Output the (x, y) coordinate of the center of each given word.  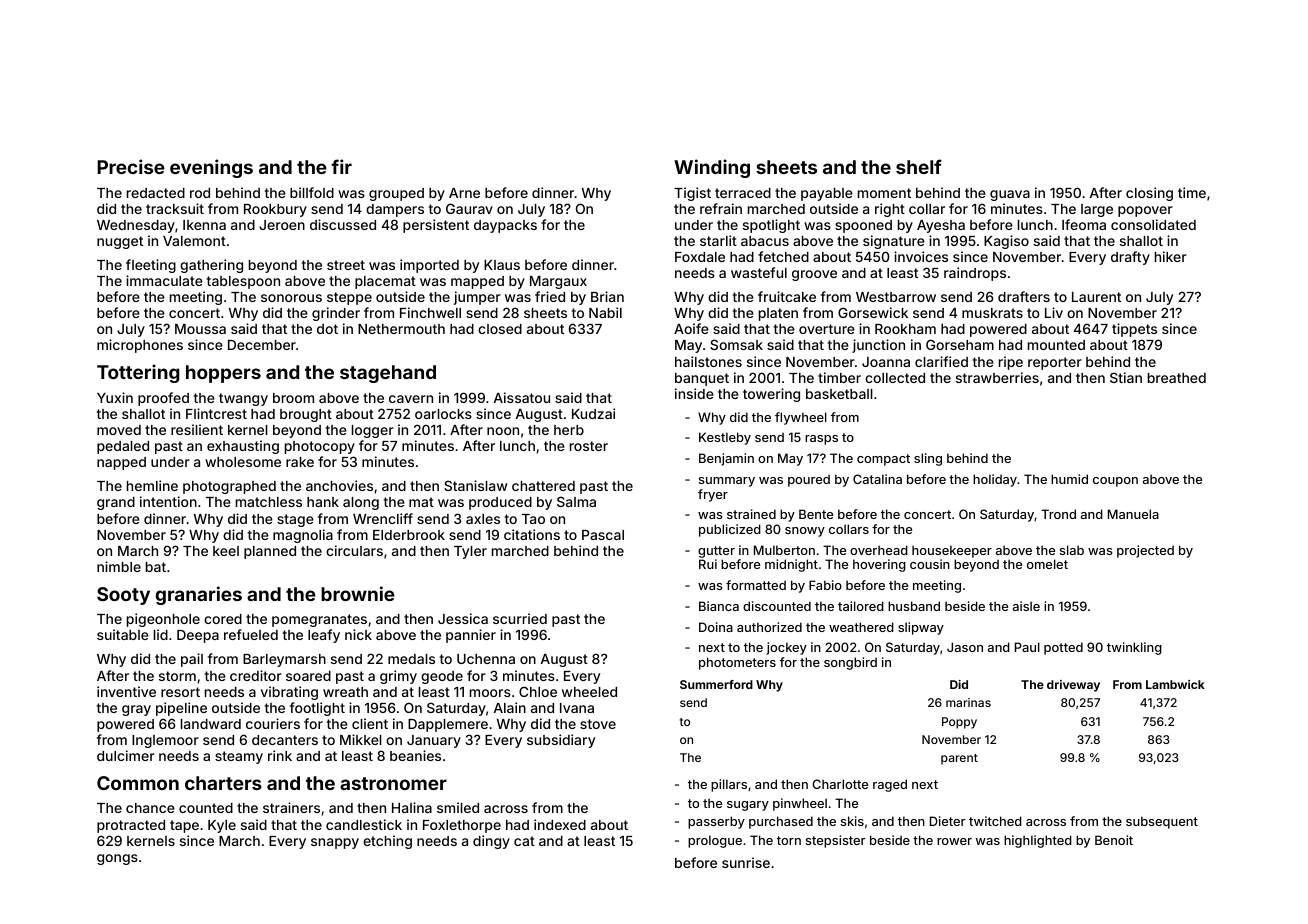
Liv (1054, 312)
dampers (395, 210)
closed (500, 329)
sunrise (746, 862)
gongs (117, 859)
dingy (491, 842)
